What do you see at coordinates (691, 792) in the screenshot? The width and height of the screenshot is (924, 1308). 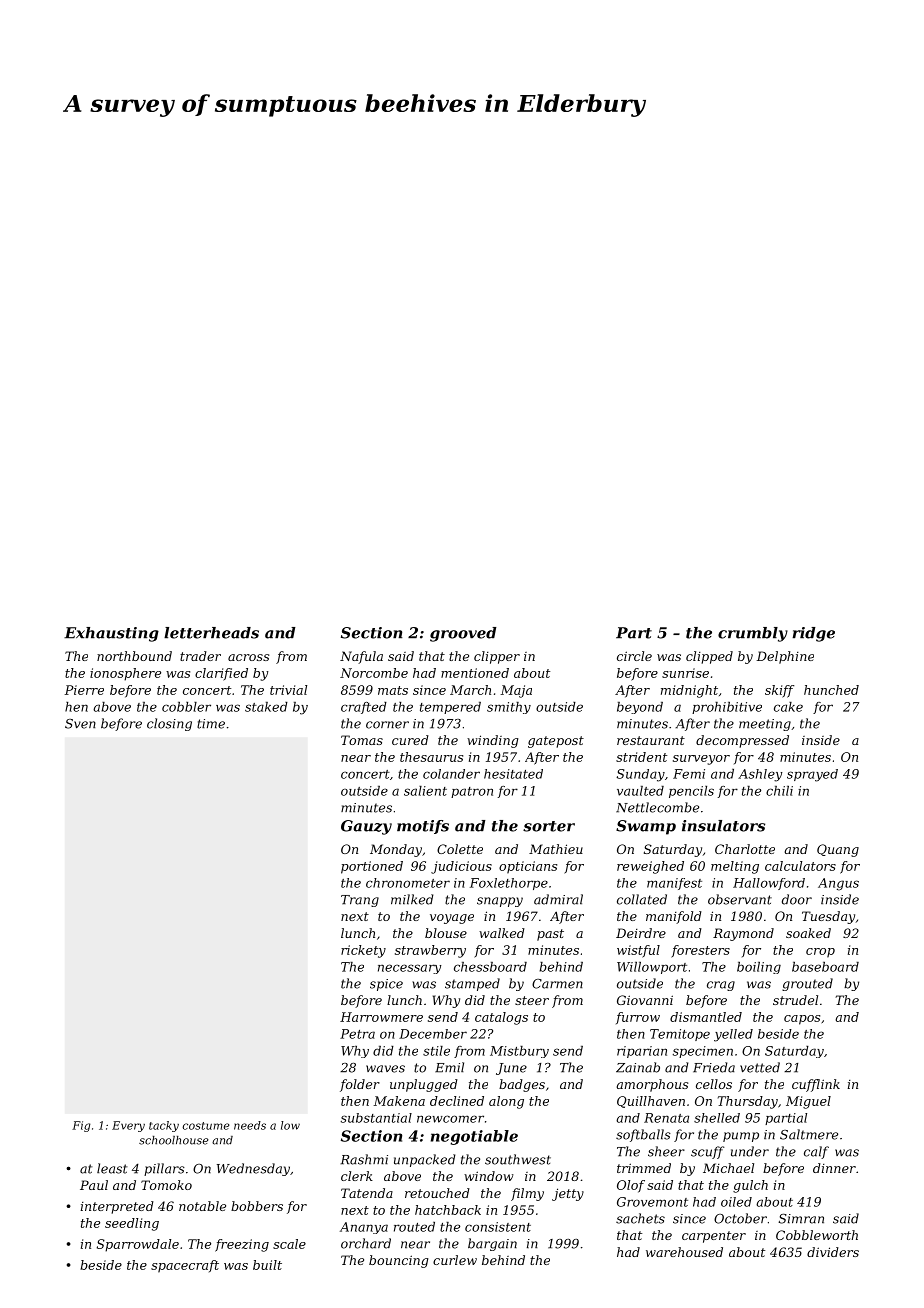 I see `pencils` at bounding box center [691, 792].
